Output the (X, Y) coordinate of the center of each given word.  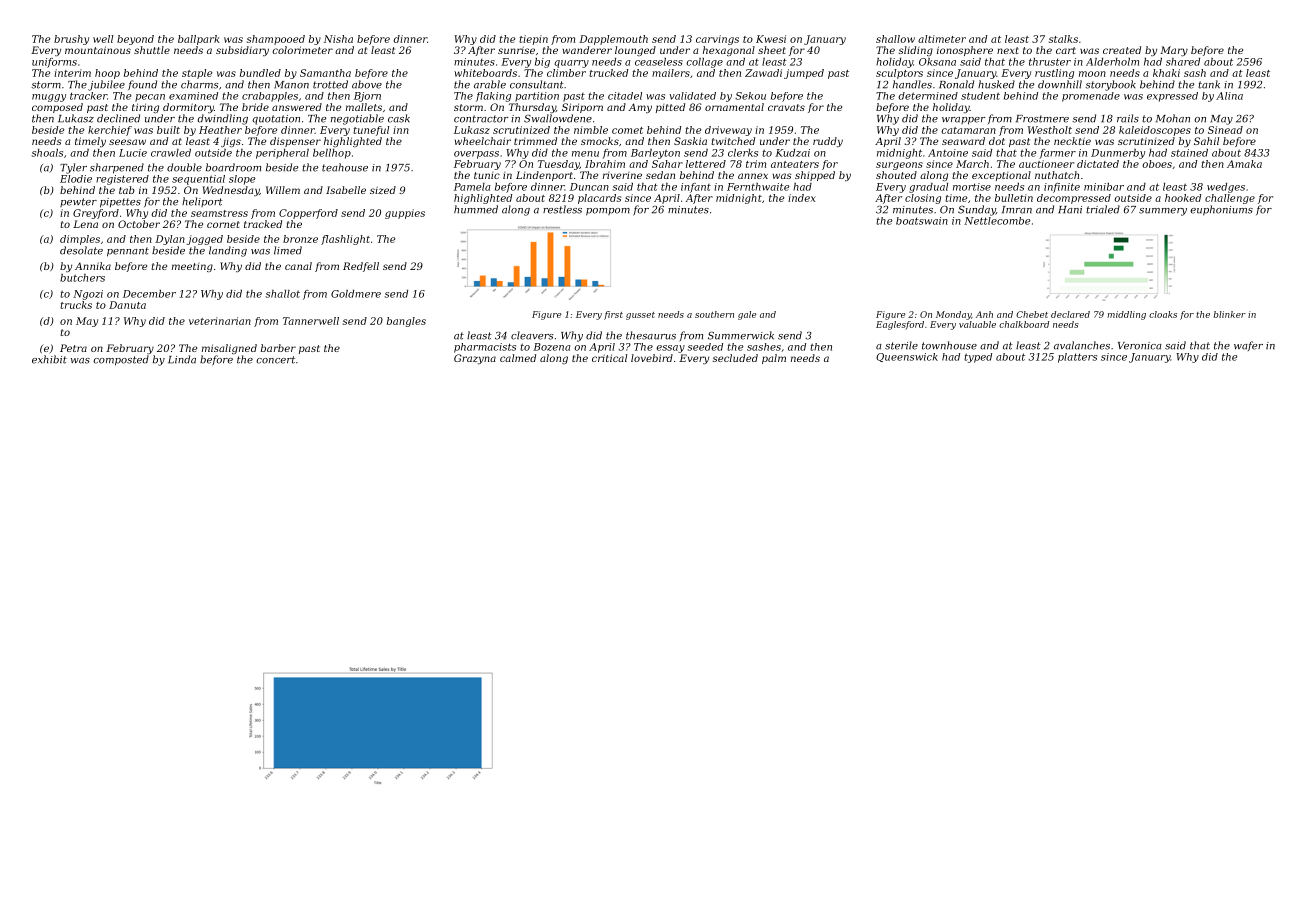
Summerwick (741, 335)
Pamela (472, 187)
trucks (76, 305)
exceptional (1001, 176)
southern (714, 314)
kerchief (110, 131)
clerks (743, 153)
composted (121, 360)
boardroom (233, 167)
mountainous (98, 50)
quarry (572, 64)
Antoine (948, 153)
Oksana (937, 62)
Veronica (1140, 346)
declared (1070, 314)
